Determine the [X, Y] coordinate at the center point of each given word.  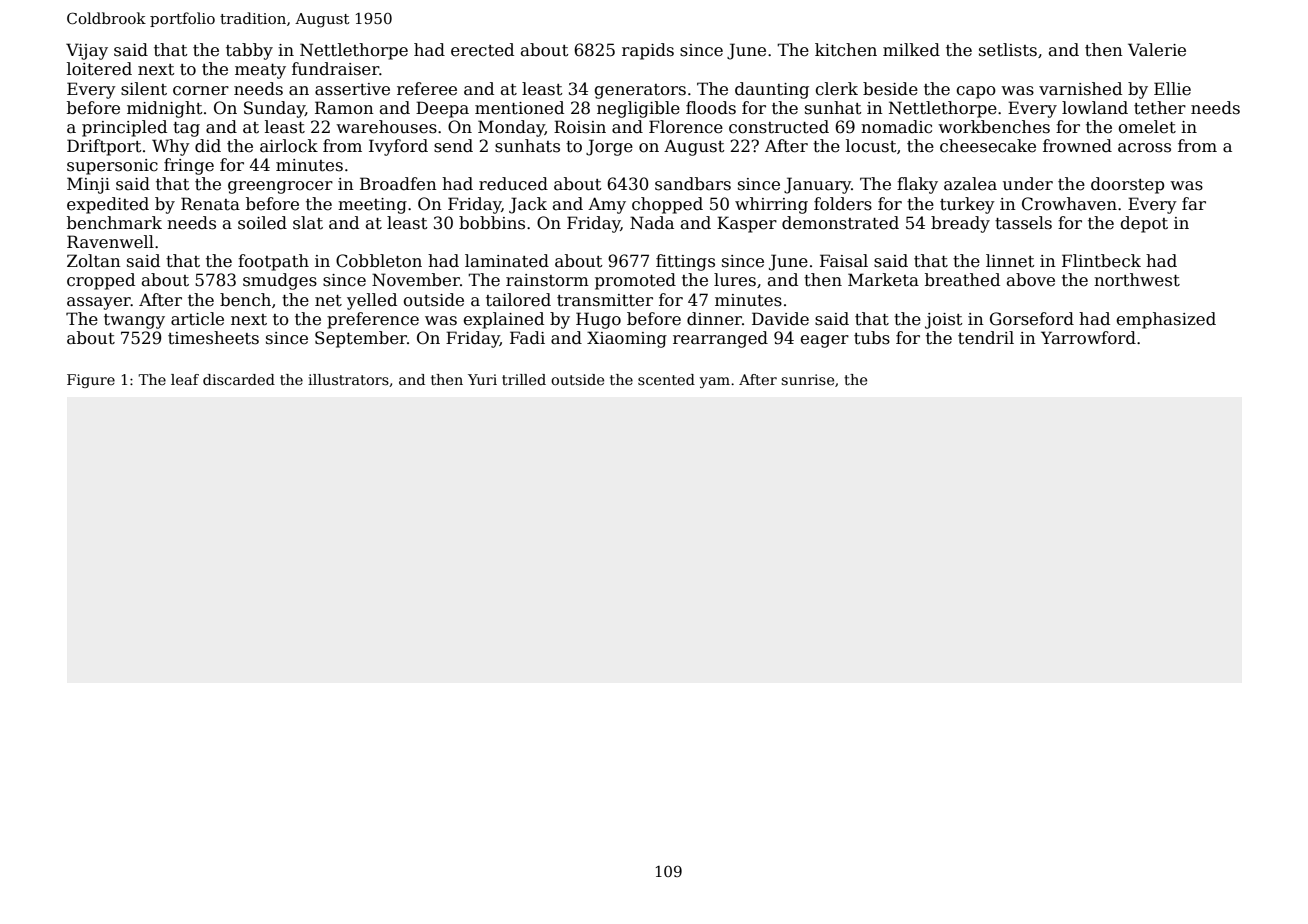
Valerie [1157, 50]
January [817, 185]
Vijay [87, 51]
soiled [262, 223]
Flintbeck [1101, 261]
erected [482, 50]
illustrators [348, 379]
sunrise [807, 379]
